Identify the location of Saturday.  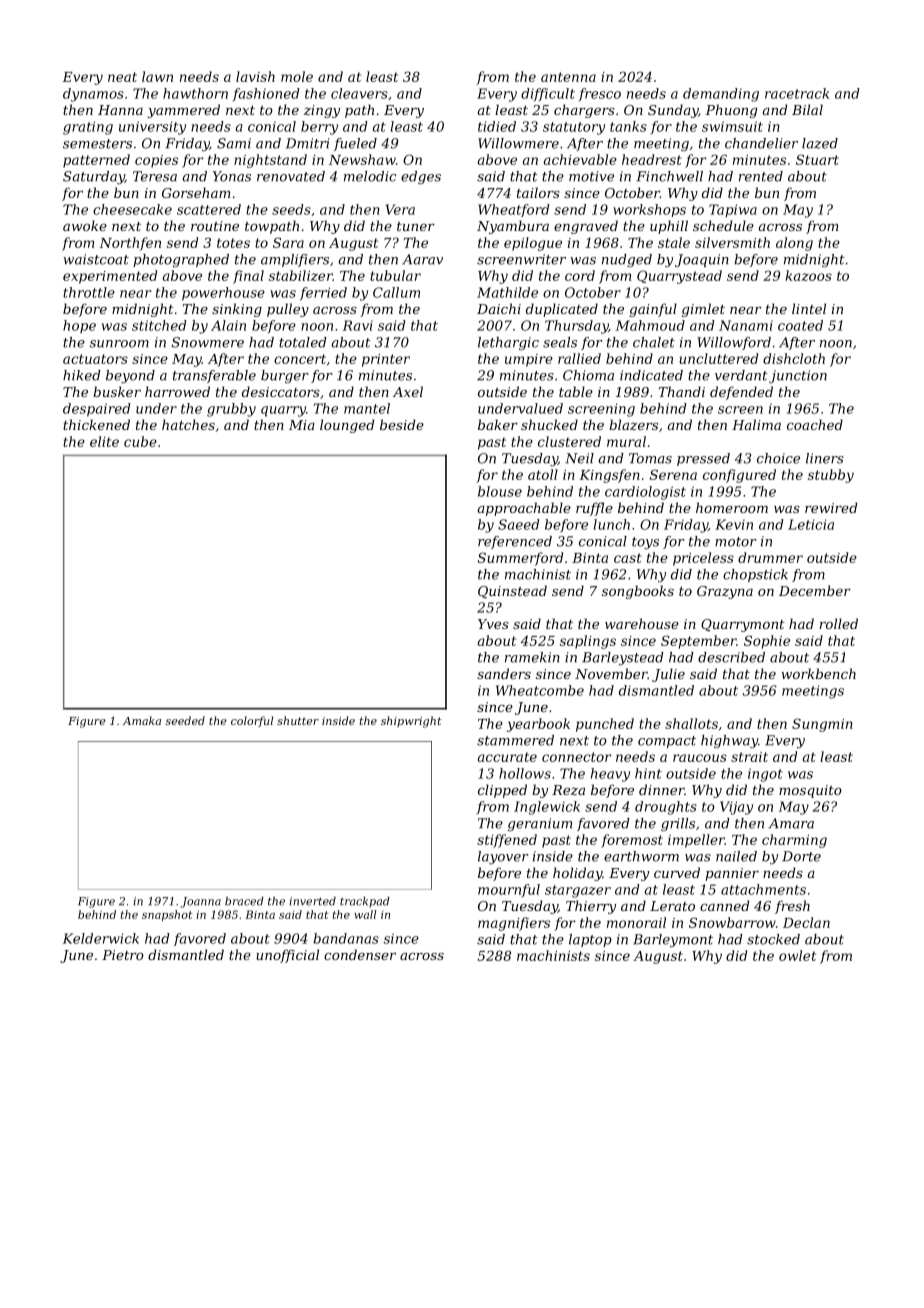
(94, 177).
